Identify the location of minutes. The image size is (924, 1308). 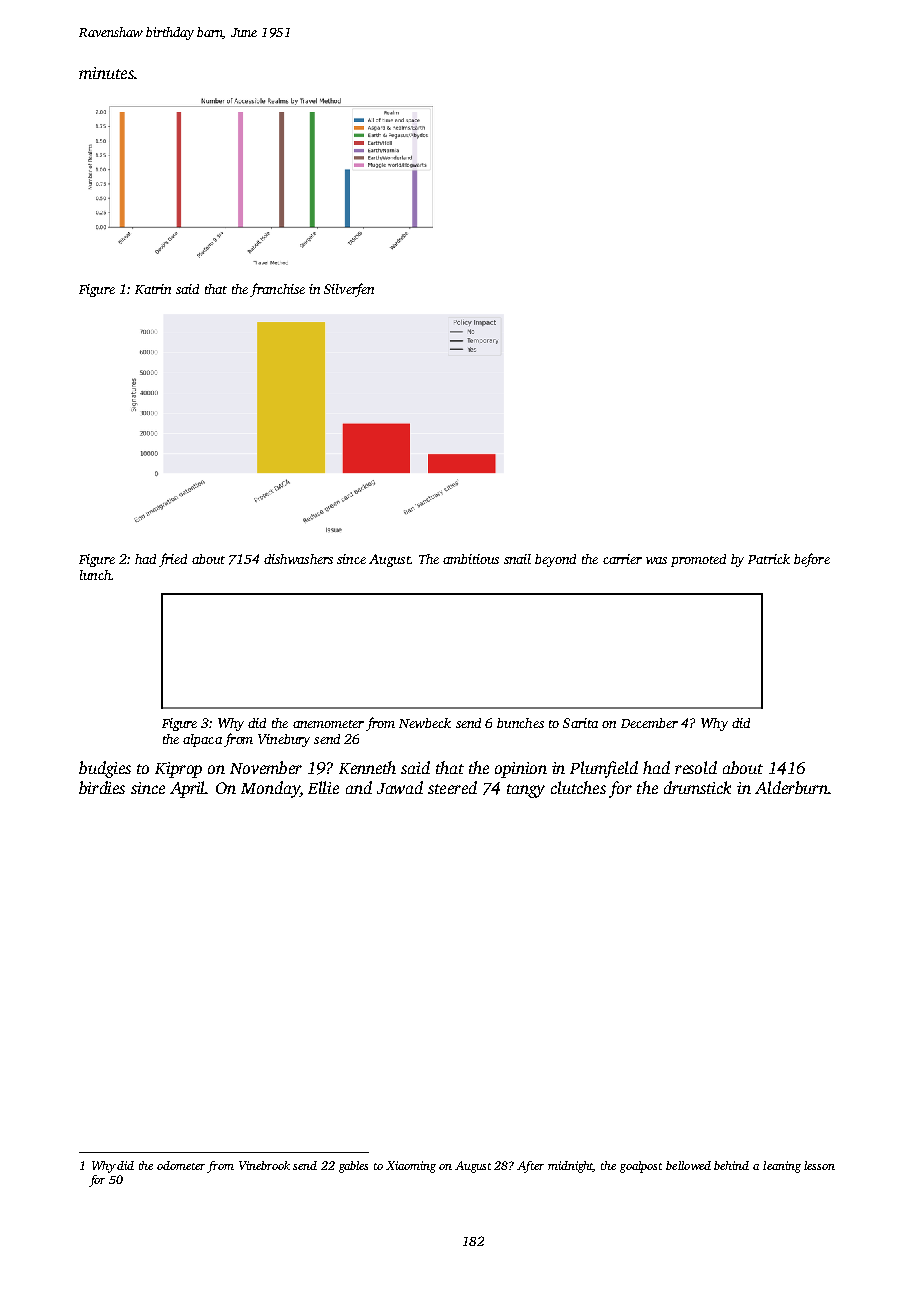
(106, 73).
